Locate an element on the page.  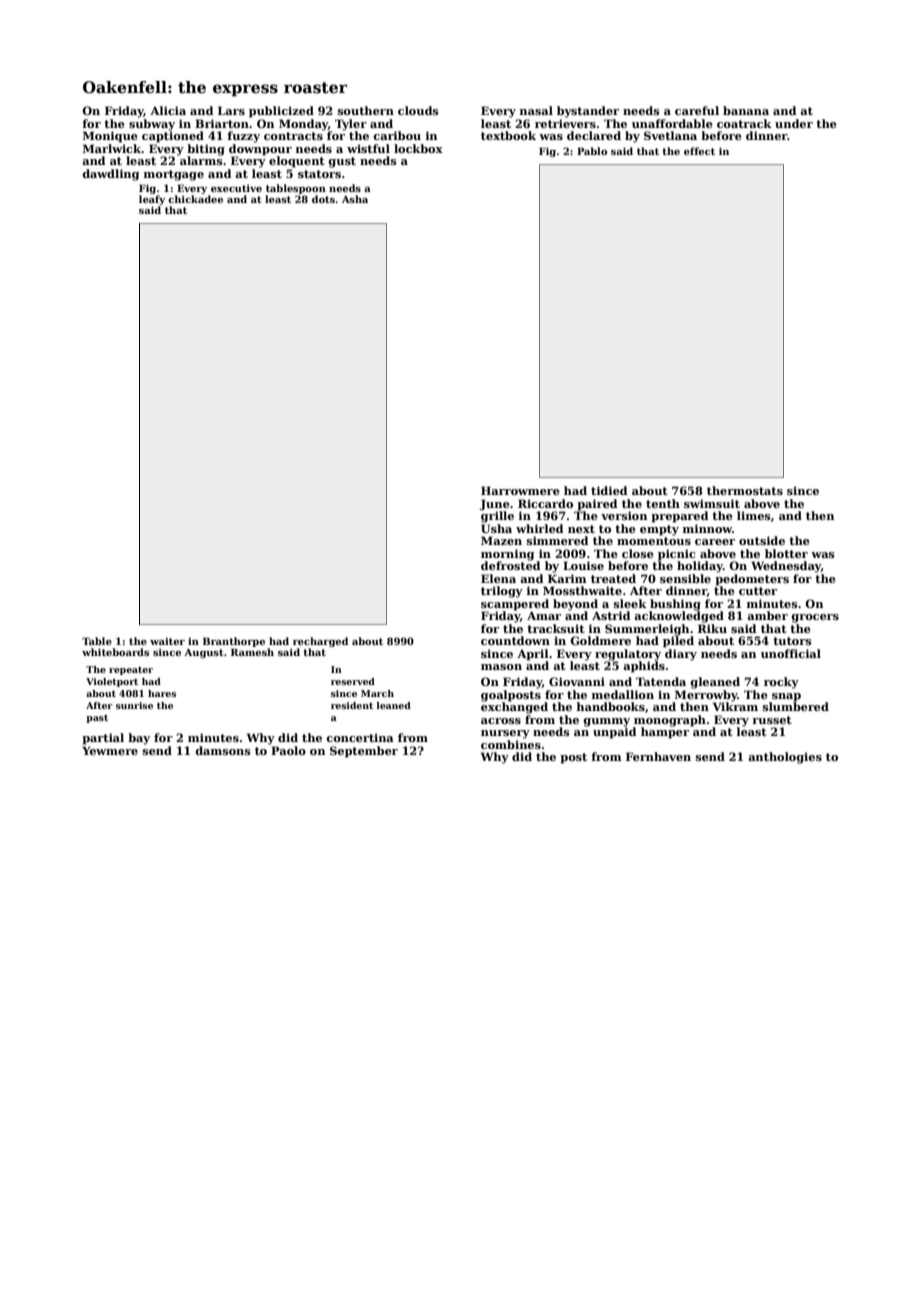
hares is located at coordinates (162, 693).
